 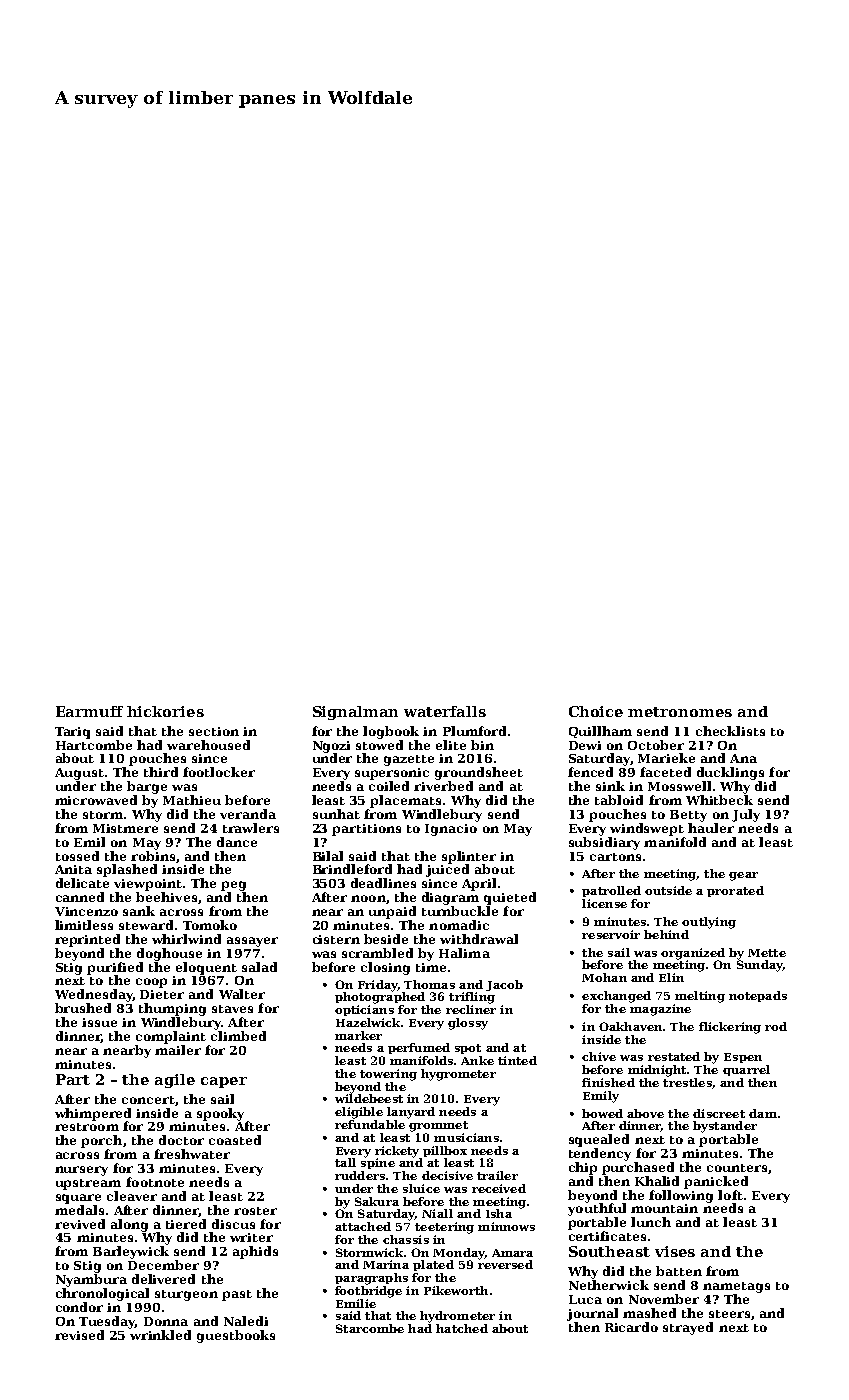 I want to click on agile, so click(x=175, y=1081).
